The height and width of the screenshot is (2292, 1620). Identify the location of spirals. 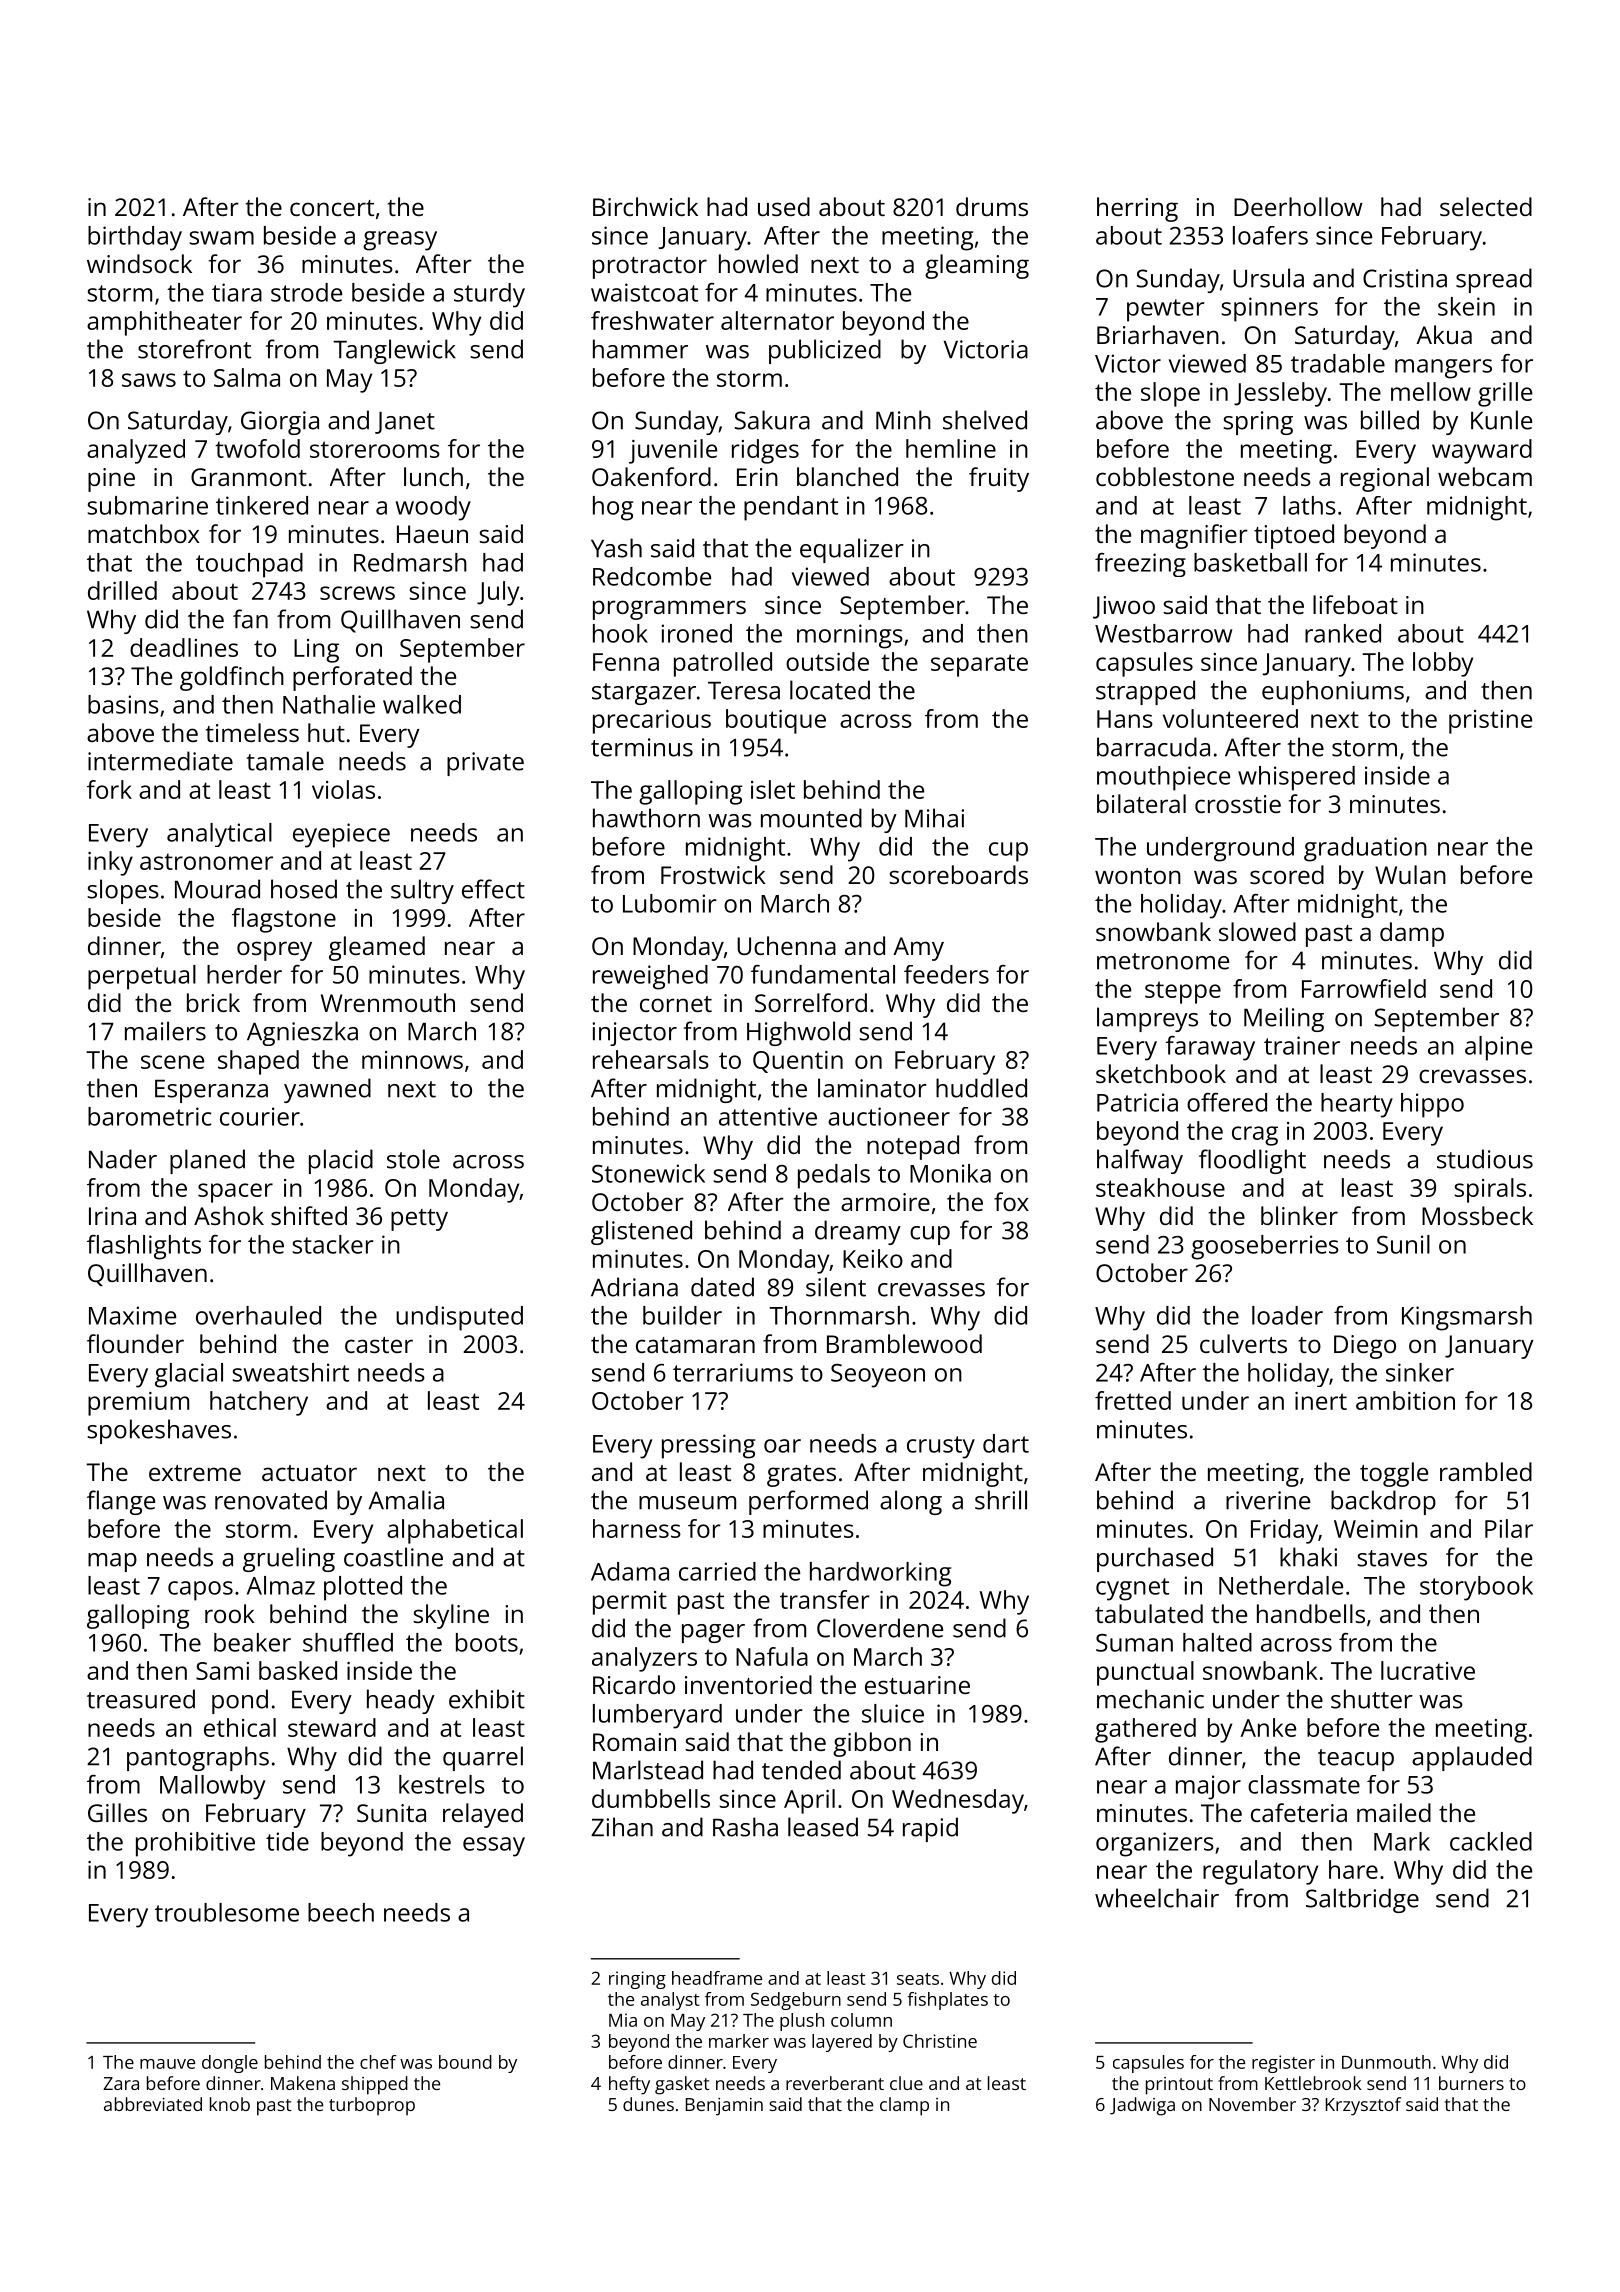
(1490, 1190).
